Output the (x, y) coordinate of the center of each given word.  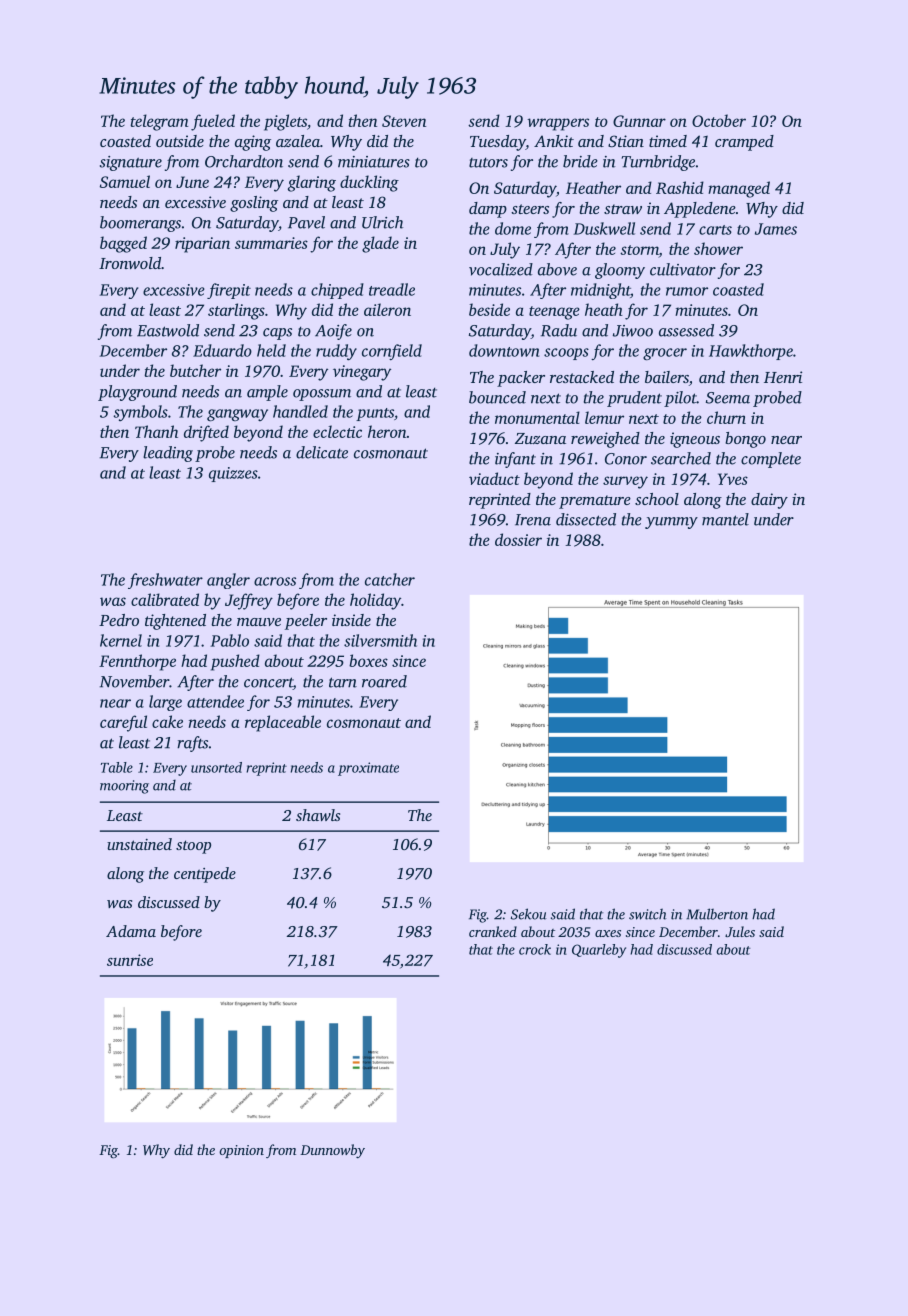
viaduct (494, 478)
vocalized (501, 269)
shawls (318, 815)
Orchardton (244, 161)
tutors (488, 162)
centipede (205, 875)
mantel (725, 519)
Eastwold (168, 330)
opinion (241, 1151)
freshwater (165, 581)
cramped (744, 143)
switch (647, 914)
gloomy (620, 271)
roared (384, 681)
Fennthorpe (137, 662)
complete (771, 460)
